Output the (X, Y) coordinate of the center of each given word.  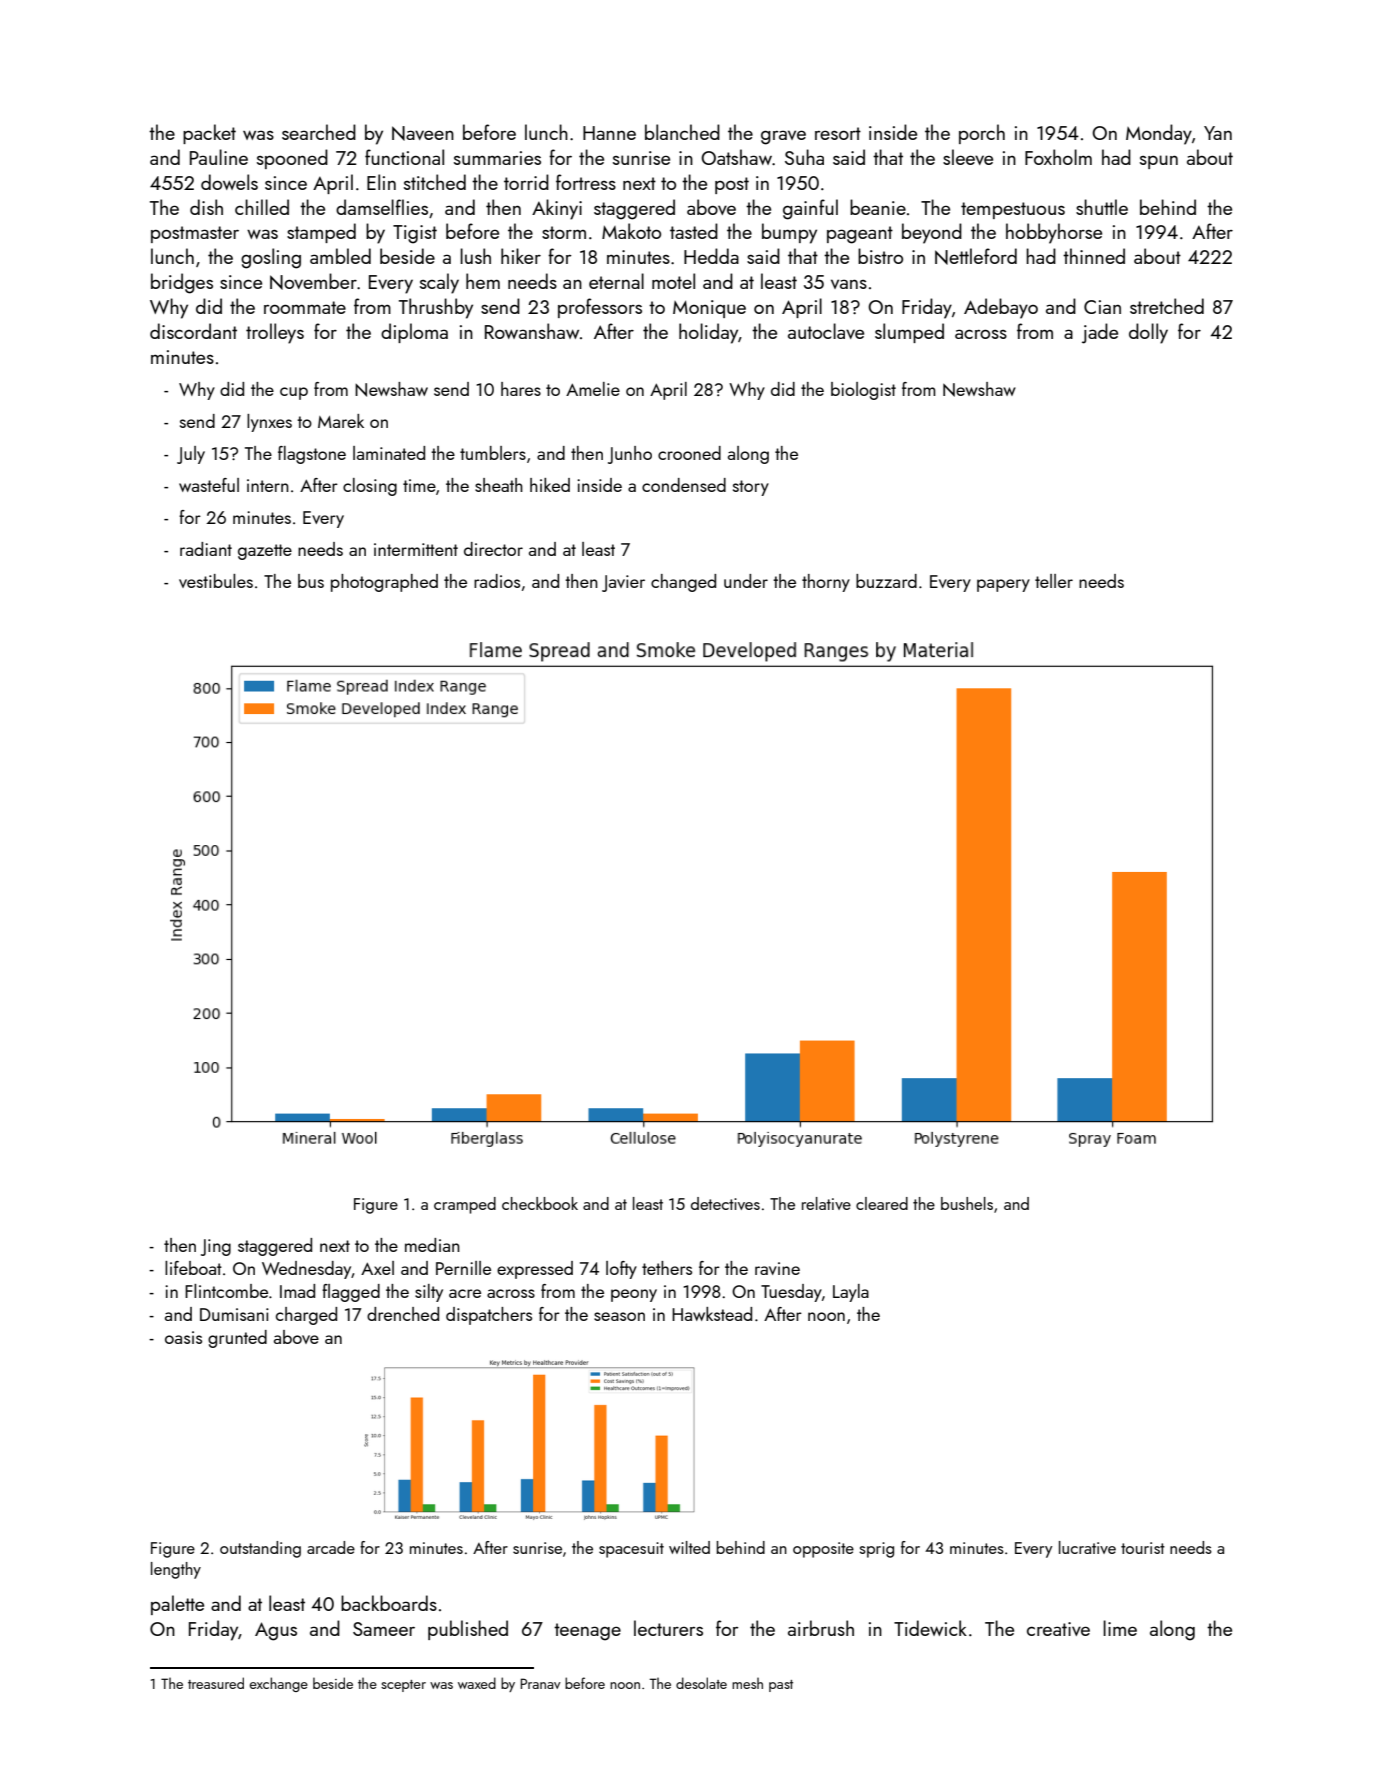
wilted (689, 1547)
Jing (216, 1247)
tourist (1143, 1548)
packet (209, 134)
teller (1054, 581)
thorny (826, 583)
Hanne (609, 133)
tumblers (493, 453)
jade (1100, 333)
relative (826, 1203)
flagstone (312, 455)
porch (982, 134)
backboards (389, 1603)
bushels (967, 1203)
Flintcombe (226, 1291)
